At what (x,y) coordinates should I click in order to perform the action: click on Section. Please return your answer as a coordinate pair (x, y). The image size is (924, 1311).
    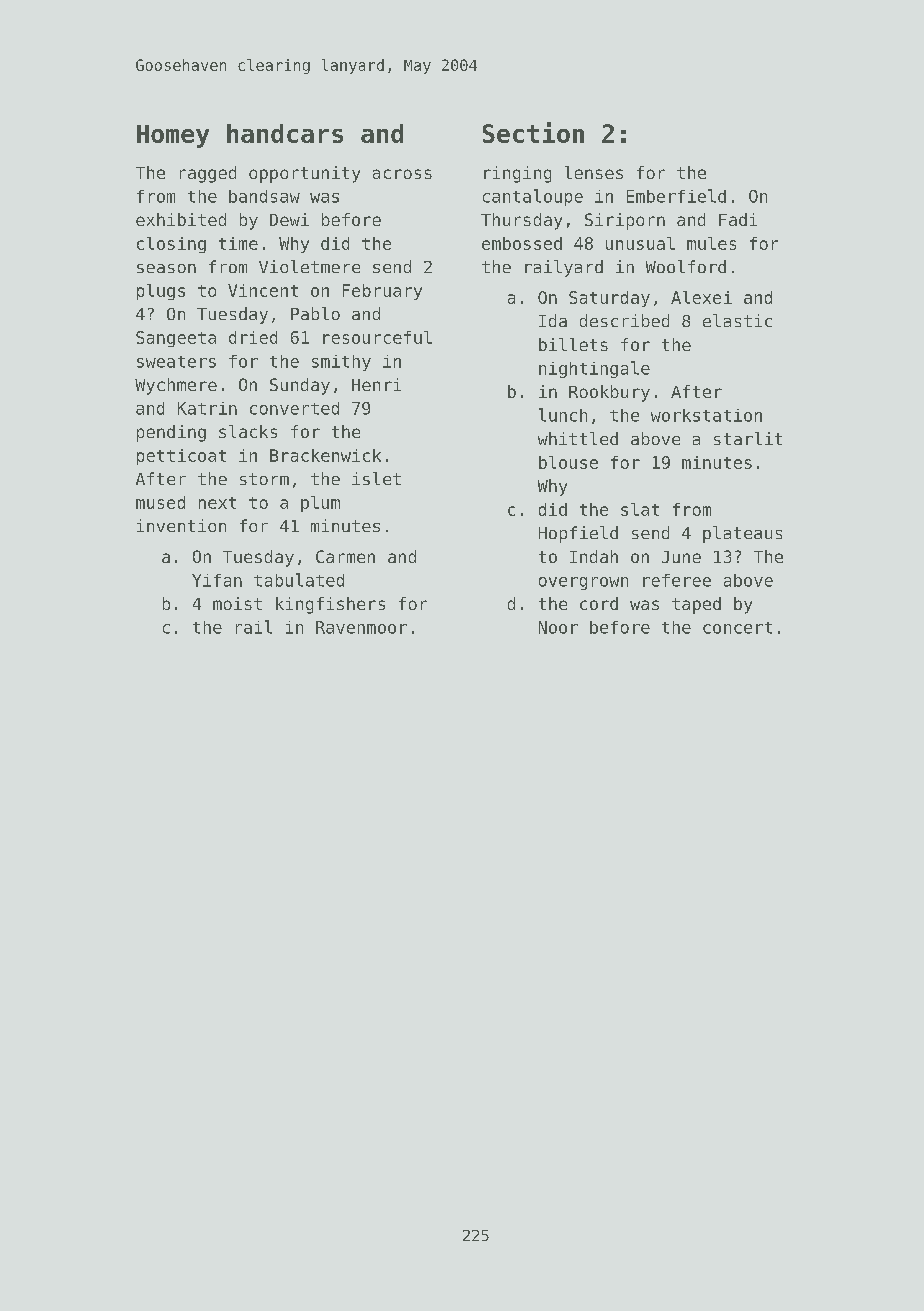
    Looking at the image, I should click on (533, 132).
